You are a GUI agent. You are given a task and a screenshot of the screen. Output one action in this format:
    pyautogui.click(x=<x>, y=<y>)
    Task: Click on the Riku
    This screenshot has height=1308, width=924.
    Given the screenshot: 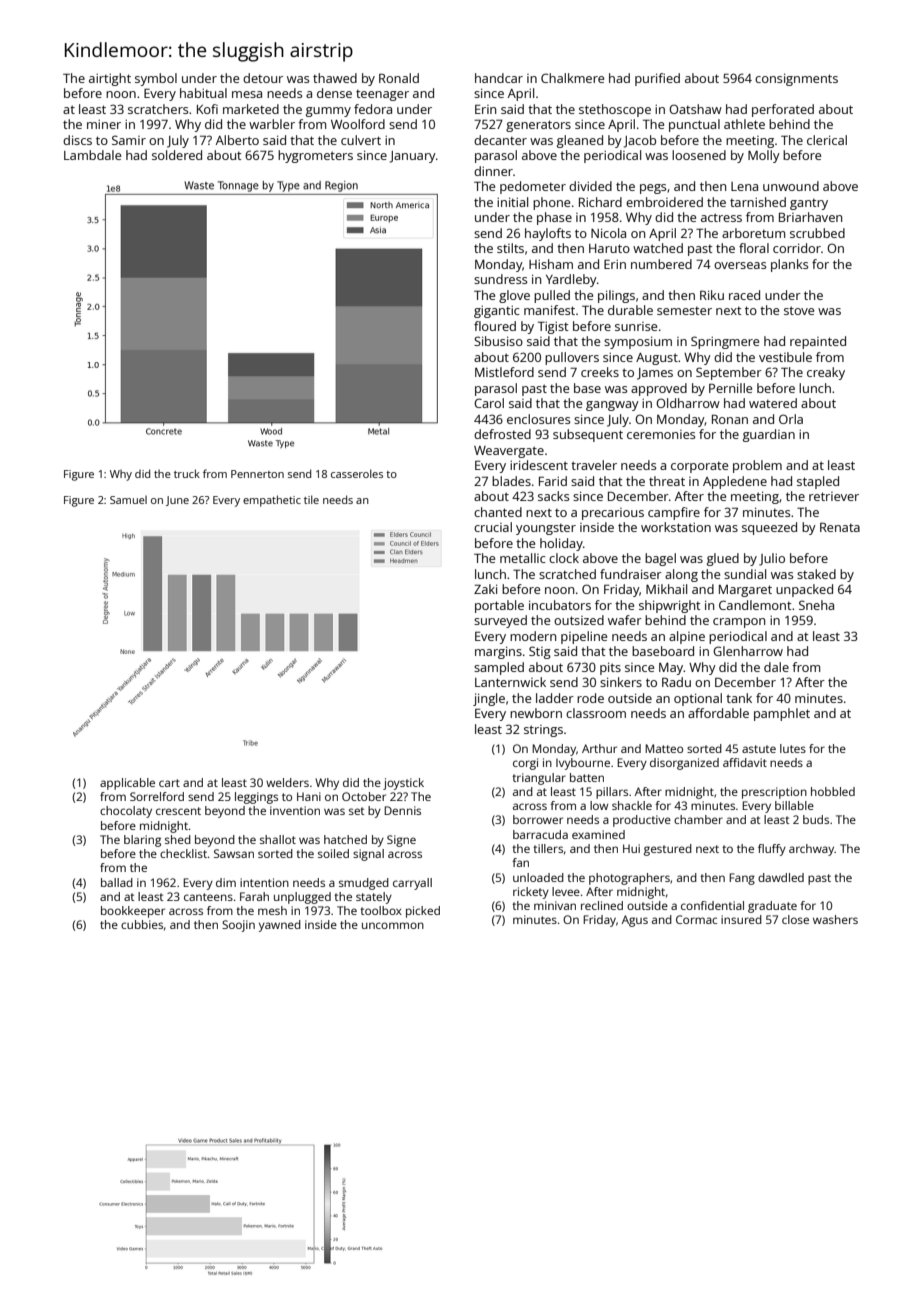 What is the action you would take?
    pyautogui.click(x=712, y=295)
